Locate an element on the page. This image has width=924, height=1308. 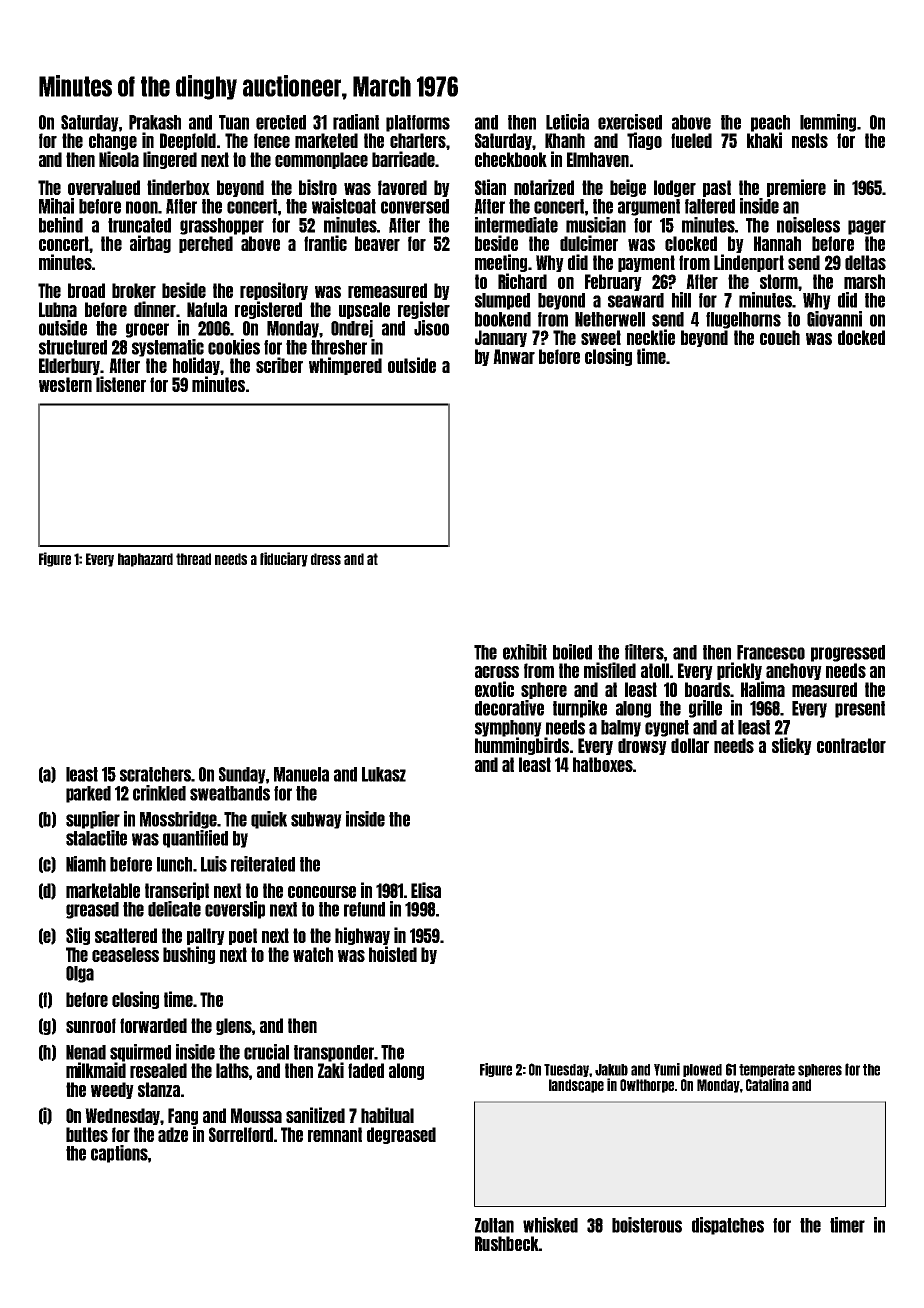
platforms is located at coordinates (418, 123).
